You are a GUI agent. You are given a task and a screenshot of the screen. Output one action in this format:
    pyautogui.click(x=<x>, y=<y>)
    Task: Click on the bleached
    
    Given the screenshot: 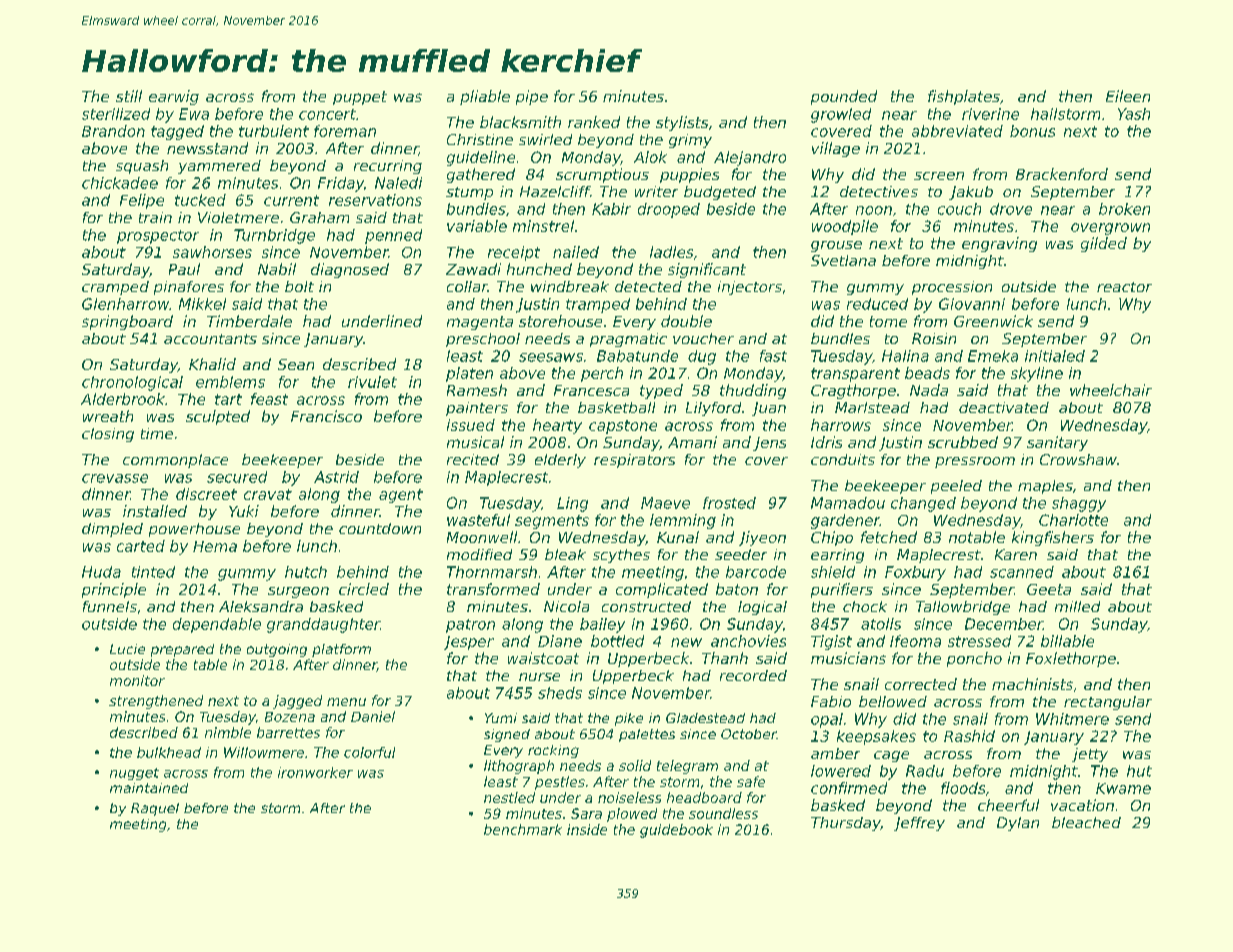 What is the action you would take?
    pyautogui.click(x=1086, y=822)
